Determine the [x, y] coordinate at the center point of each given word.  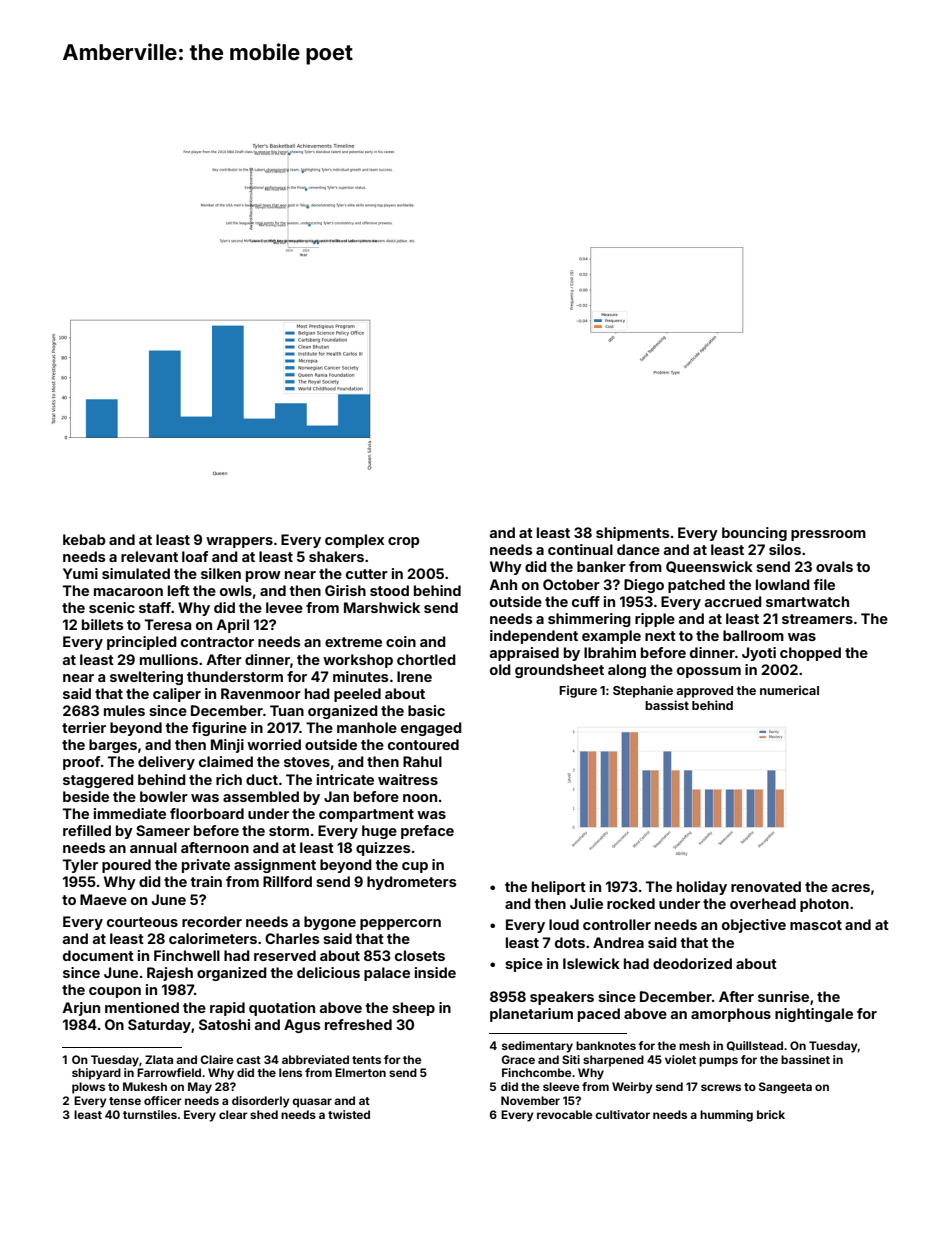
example [611, 637]
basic [426, 710]
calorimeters [213, 938]
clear [233, 1114]
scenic [112, 607]
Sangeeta [785, 1088]
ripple [655, 620]
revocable [564, 1114]
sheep [413, 1009]
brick [771, 1114]
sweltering [146, 678]
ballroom [753, 635]
